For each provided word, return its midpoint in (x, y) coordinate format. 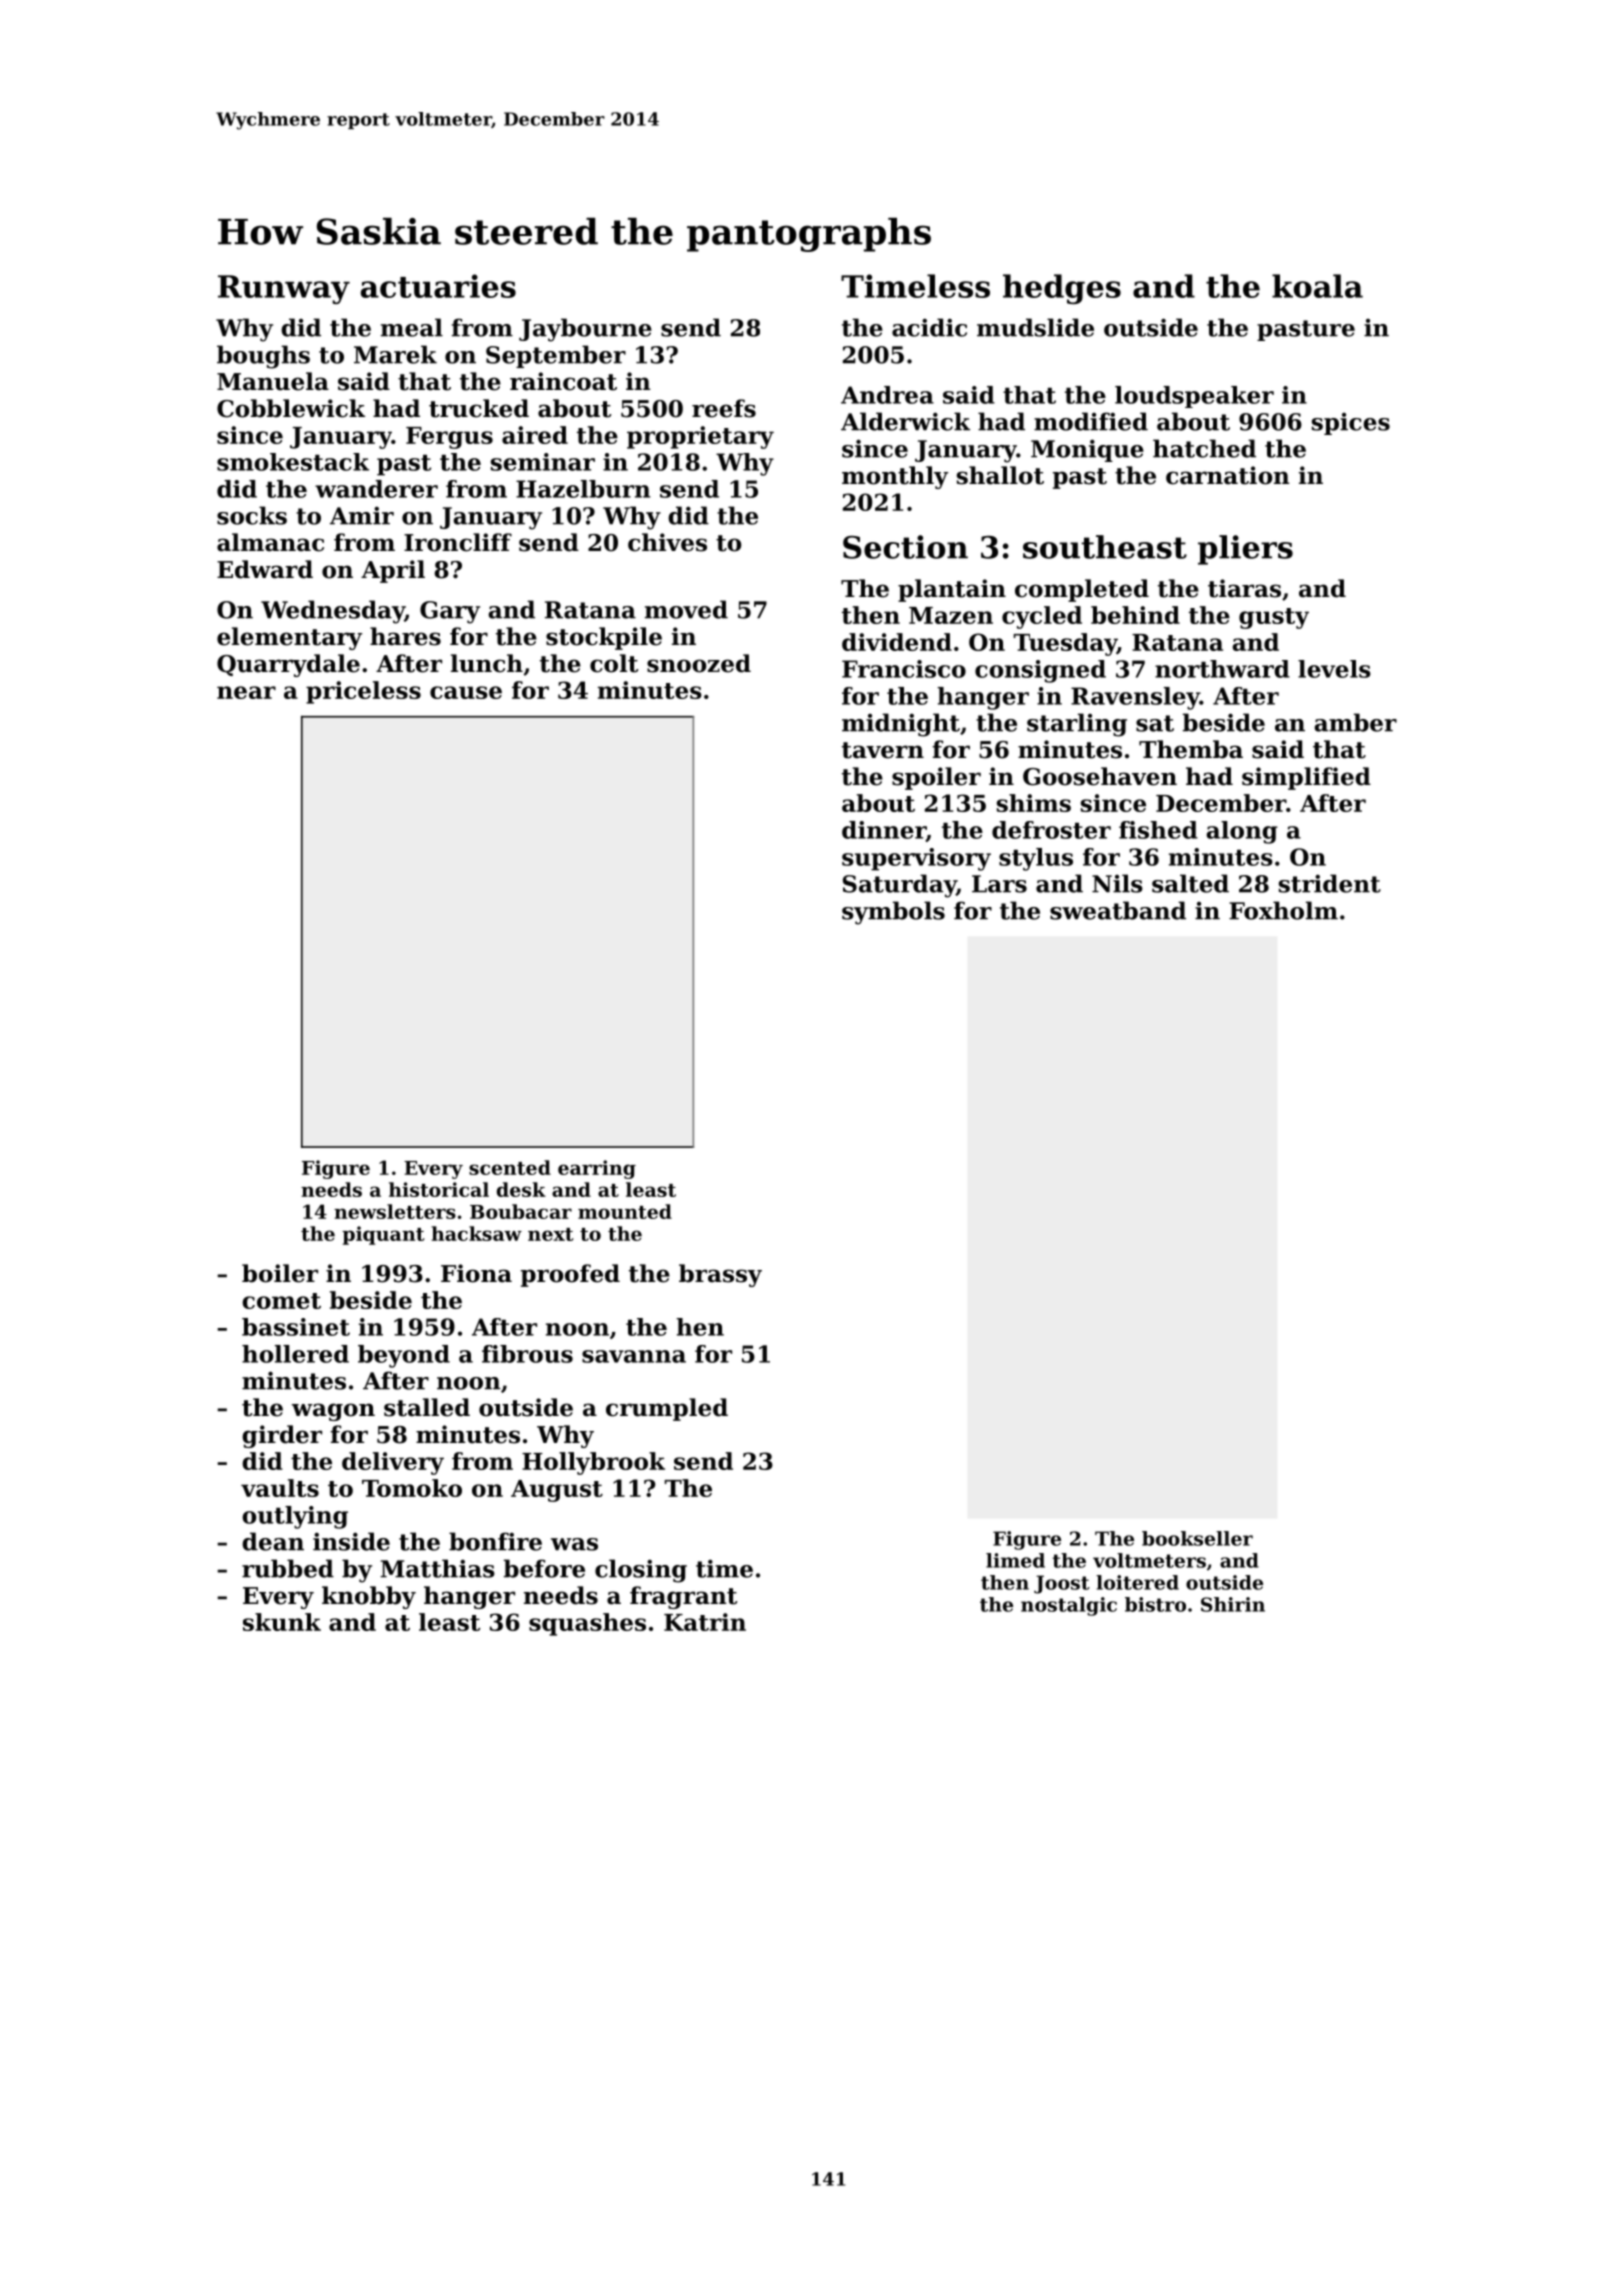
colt (614, 663)
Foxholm (1283, 910)
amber (1355, 722)
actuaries (438, 286)
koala (1317, 286)
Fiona (476, 1273)
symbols (893, 913)
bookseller (1197, 1538)
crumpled (667, 1409)
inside (351, 1541)
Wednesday (333, 612)
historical (439, 1189)
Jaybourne (585, 330)
